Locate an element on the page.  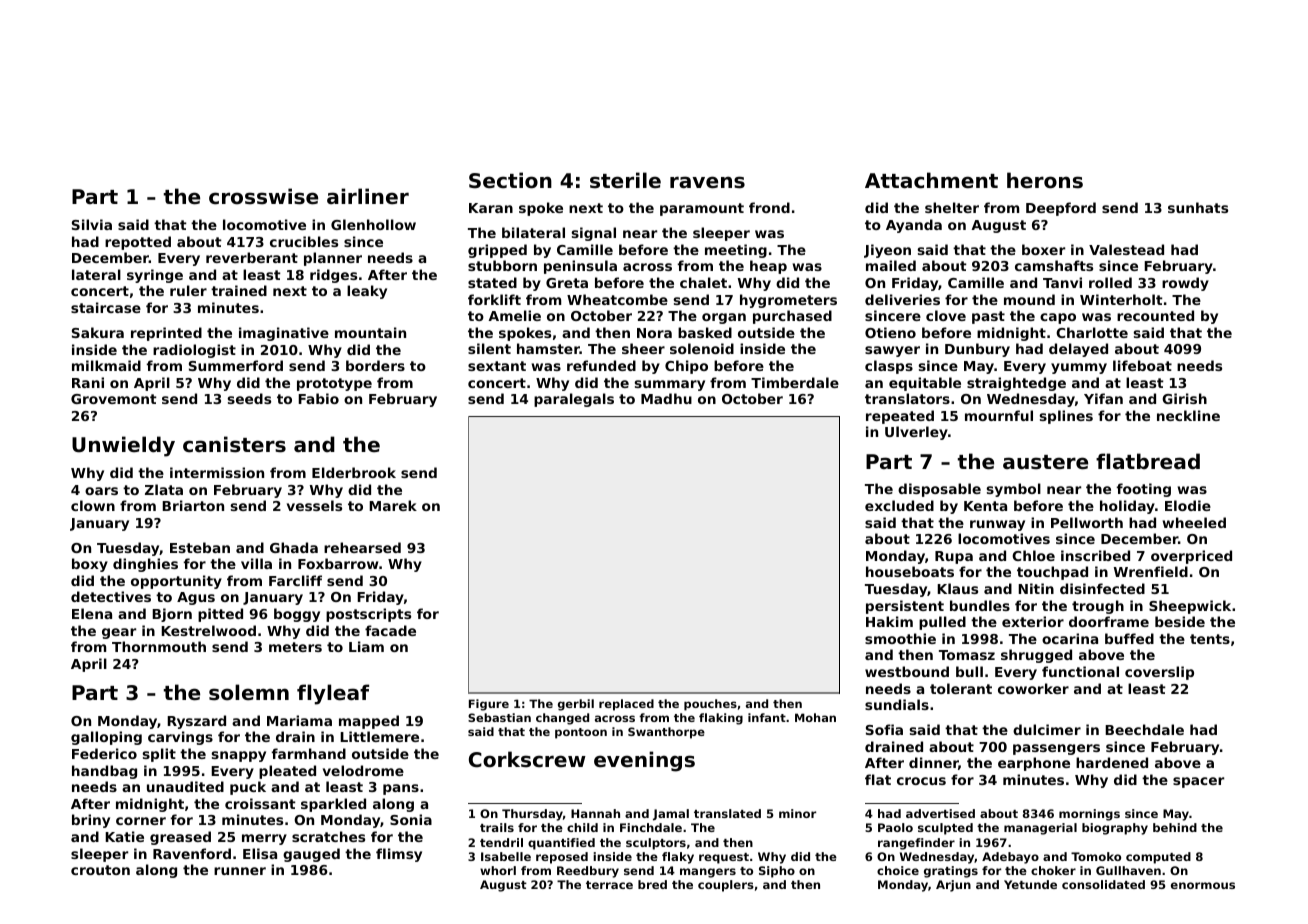
reverberant is located at coordinates (252, 257).
